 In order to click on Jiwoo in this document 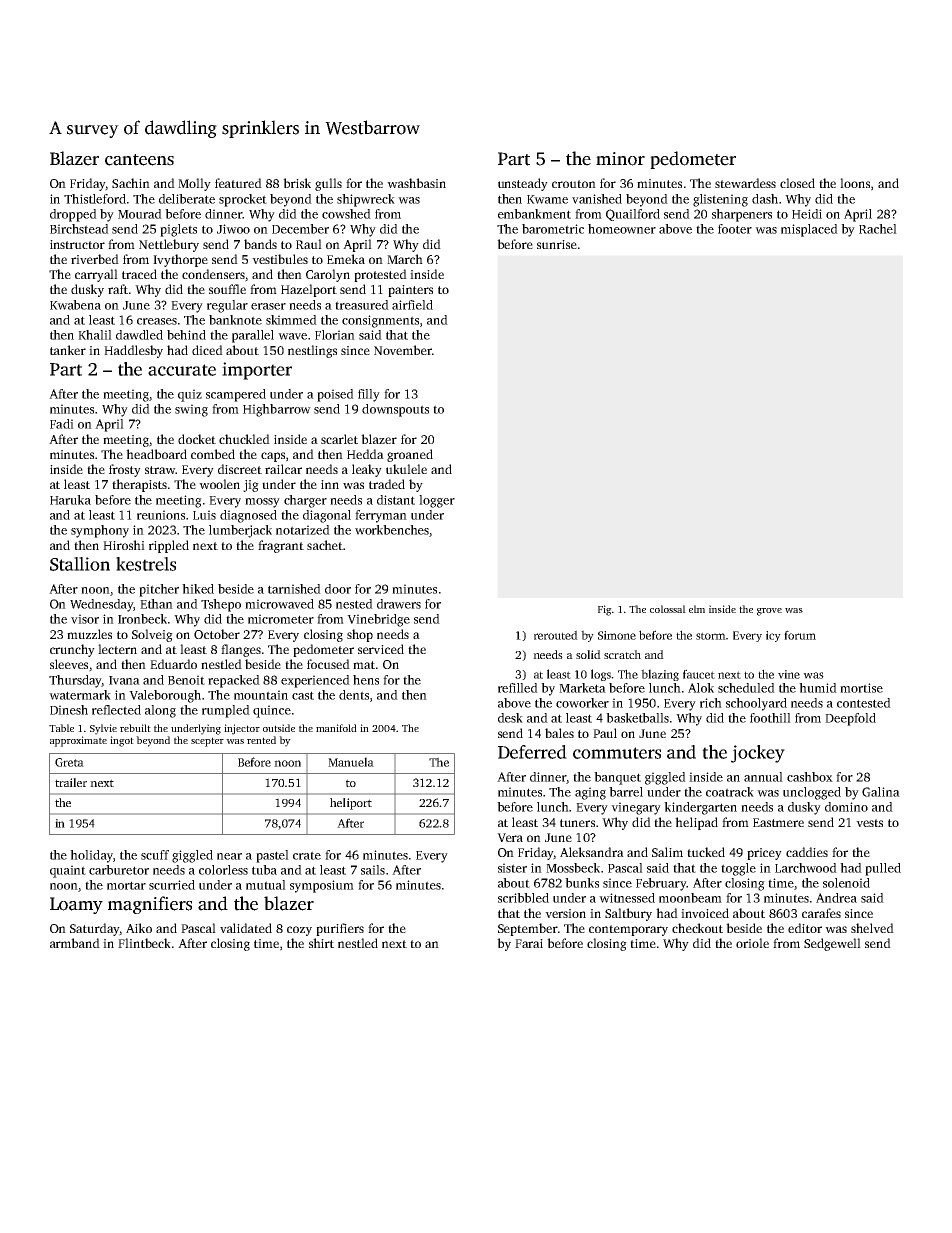, I will do `click(233, 229)`.
